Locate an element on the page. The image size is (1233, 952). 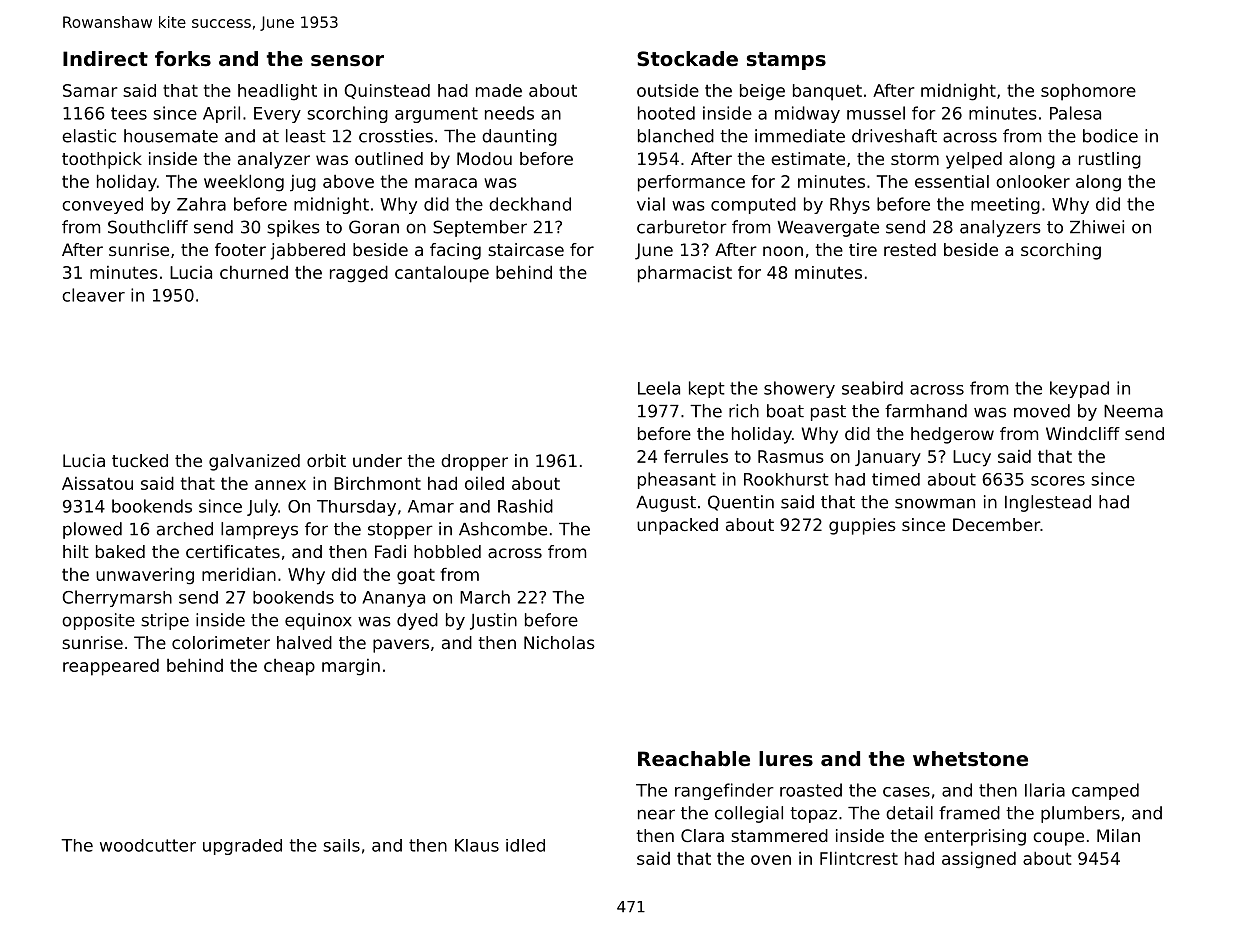
Indirect is located at coordinates (105, 59).
